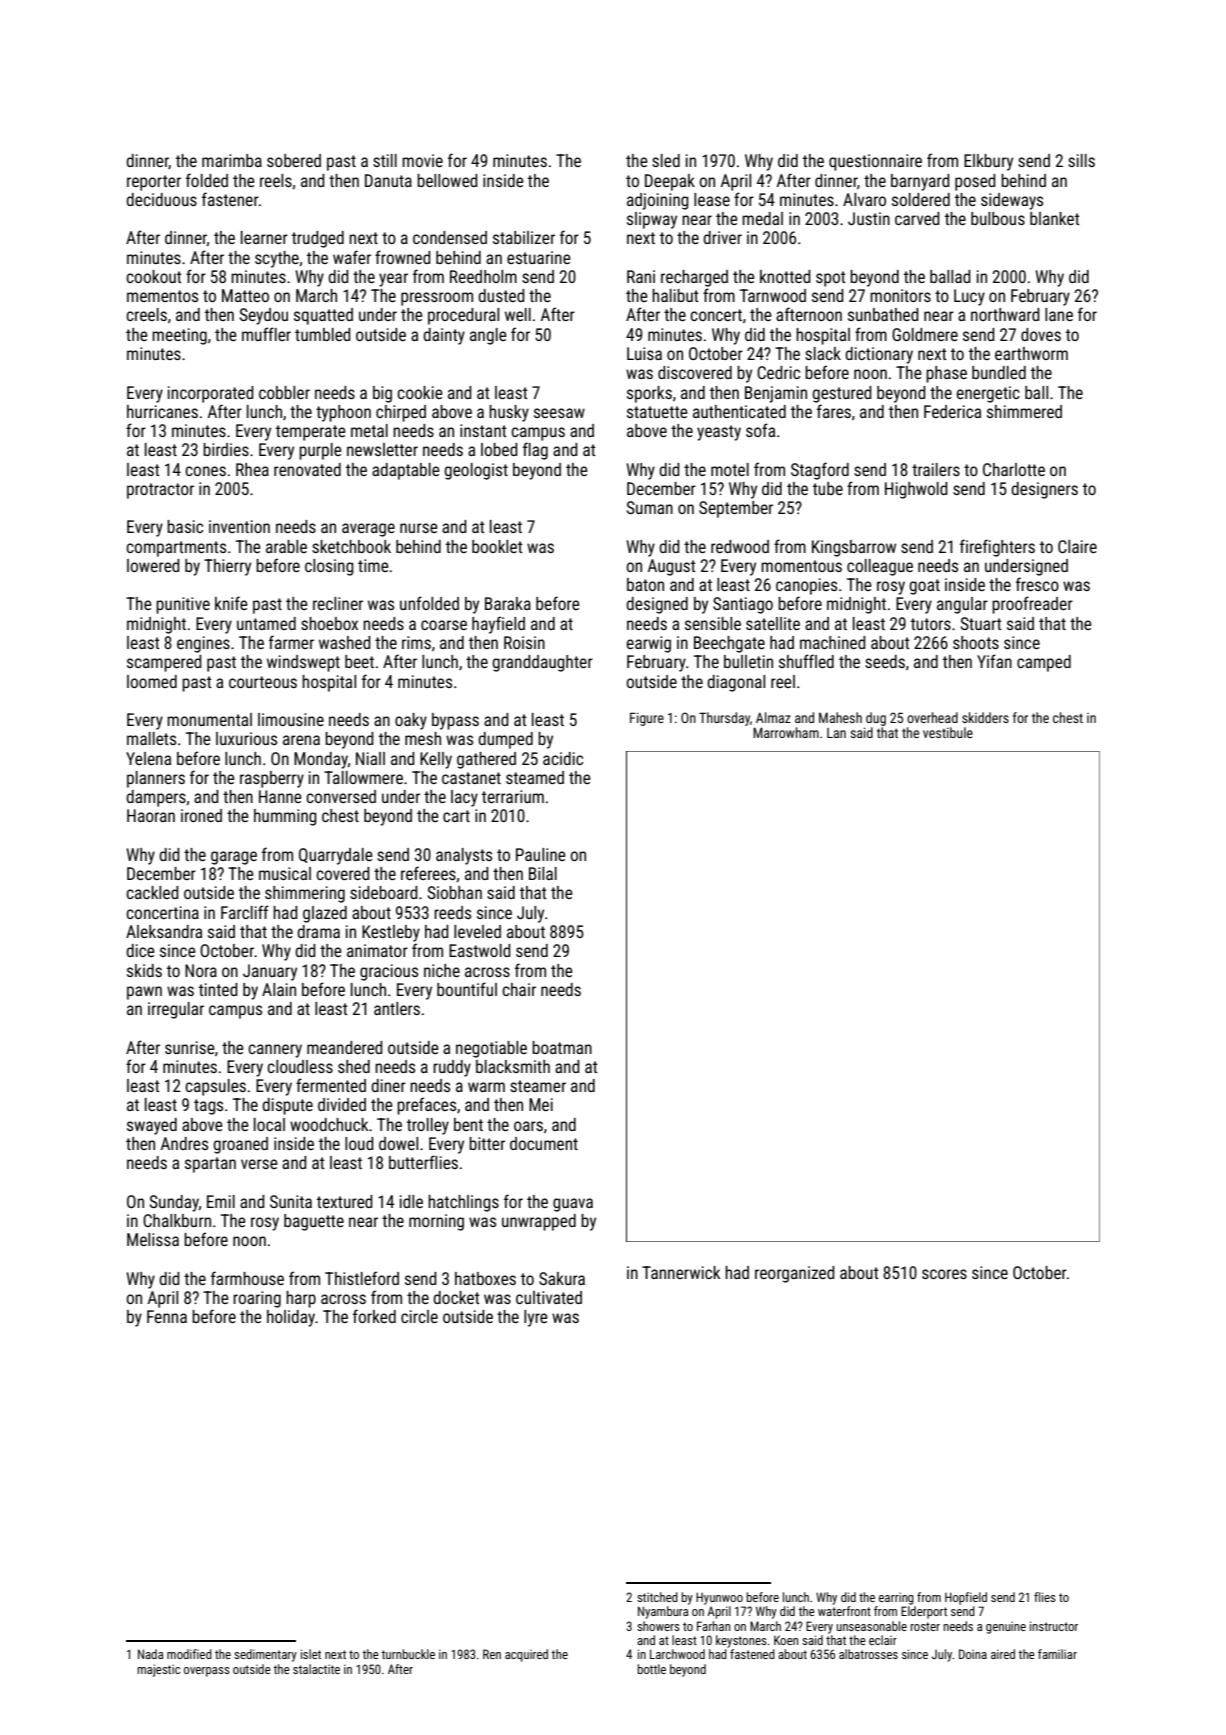 The width and height of the document is (1226, 1735). I want to click on scores, so click(944, 1274).
